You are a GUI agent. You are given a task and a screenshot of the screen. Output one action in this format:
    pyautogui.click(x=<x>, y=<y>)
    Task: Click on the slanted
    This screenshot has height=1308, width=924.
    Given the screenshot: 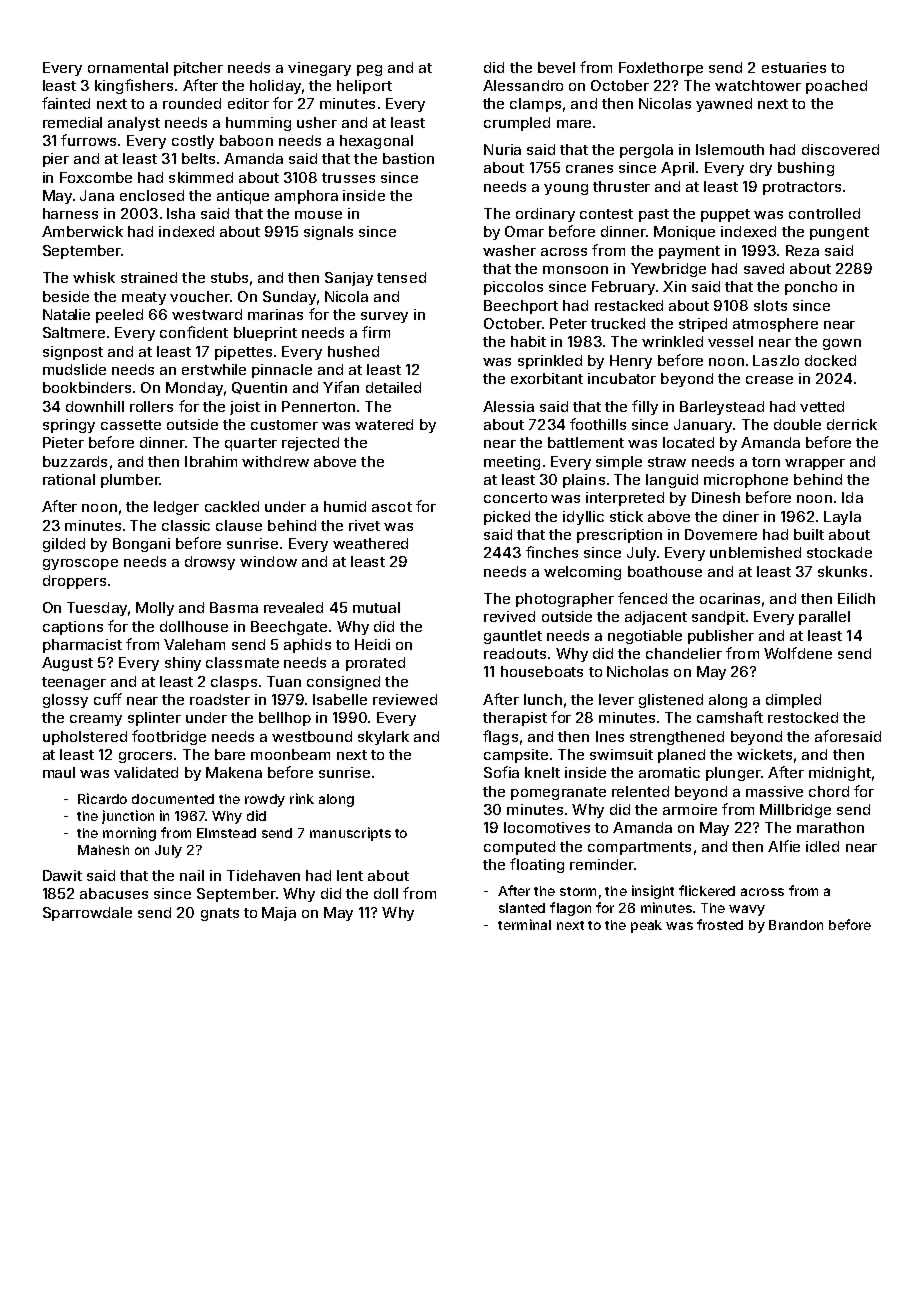 What is the action you would take?
    pyautogui.click(x=522, y=908)
